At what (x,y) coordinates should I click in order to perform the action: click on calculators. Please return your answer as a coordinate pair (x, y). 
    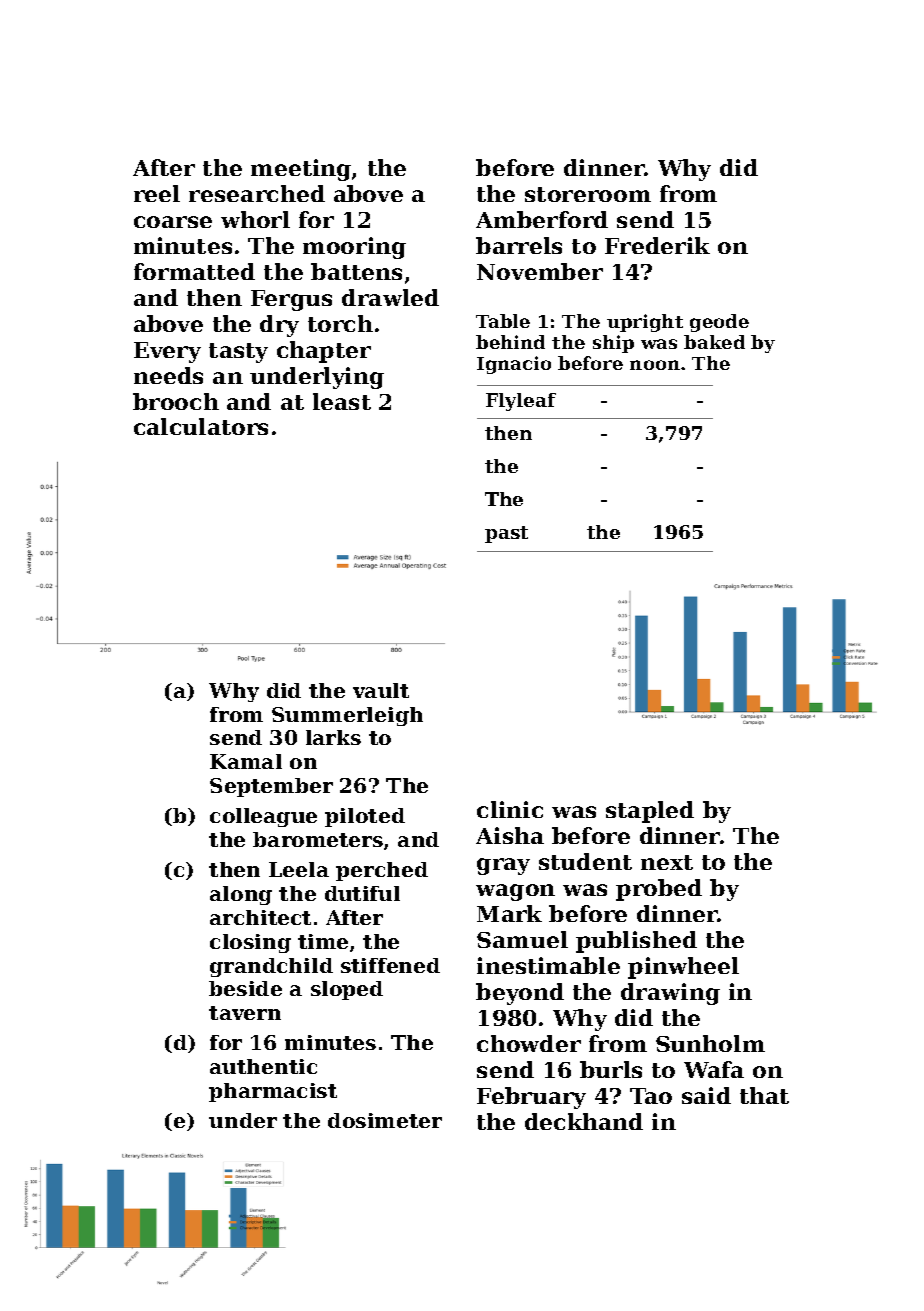
    Looking at the image, I should click on (201, 426).
